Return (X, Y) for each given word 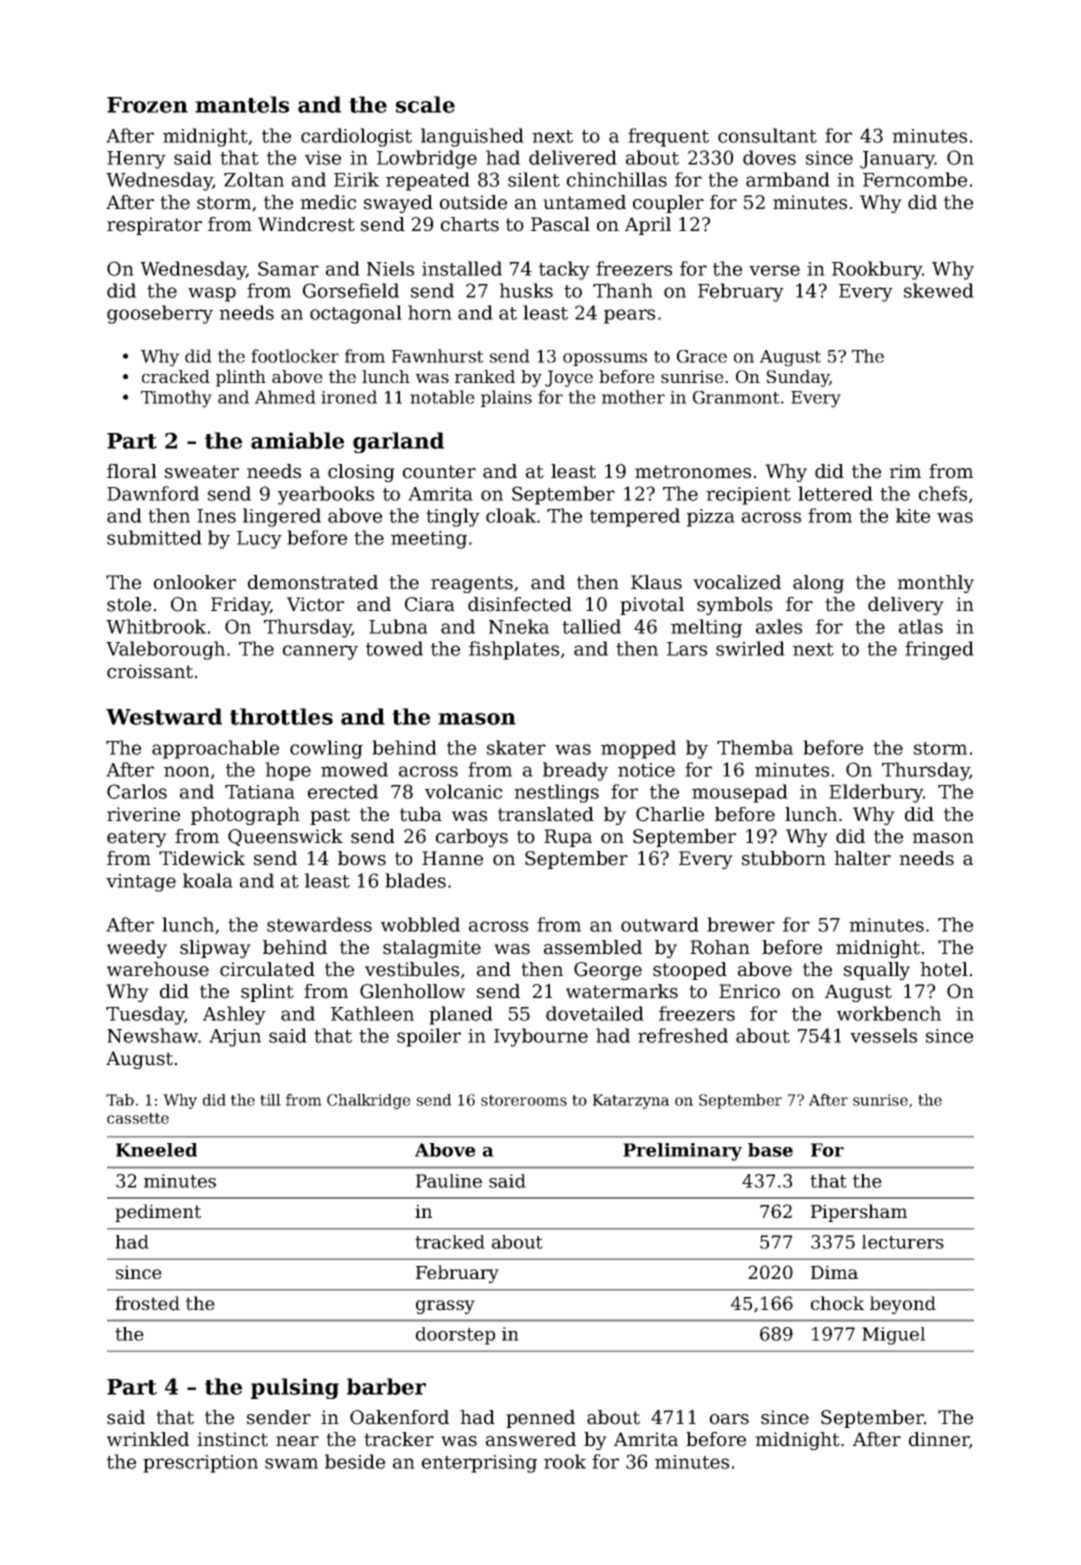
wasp (212, 294)
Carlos (137, 791)
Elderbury (876, 793)
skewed (939, 290)
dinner (939, 1439)
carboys (472, 838)
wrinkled (148, 1439)
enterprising (479, 1464)
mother (633, 397)
